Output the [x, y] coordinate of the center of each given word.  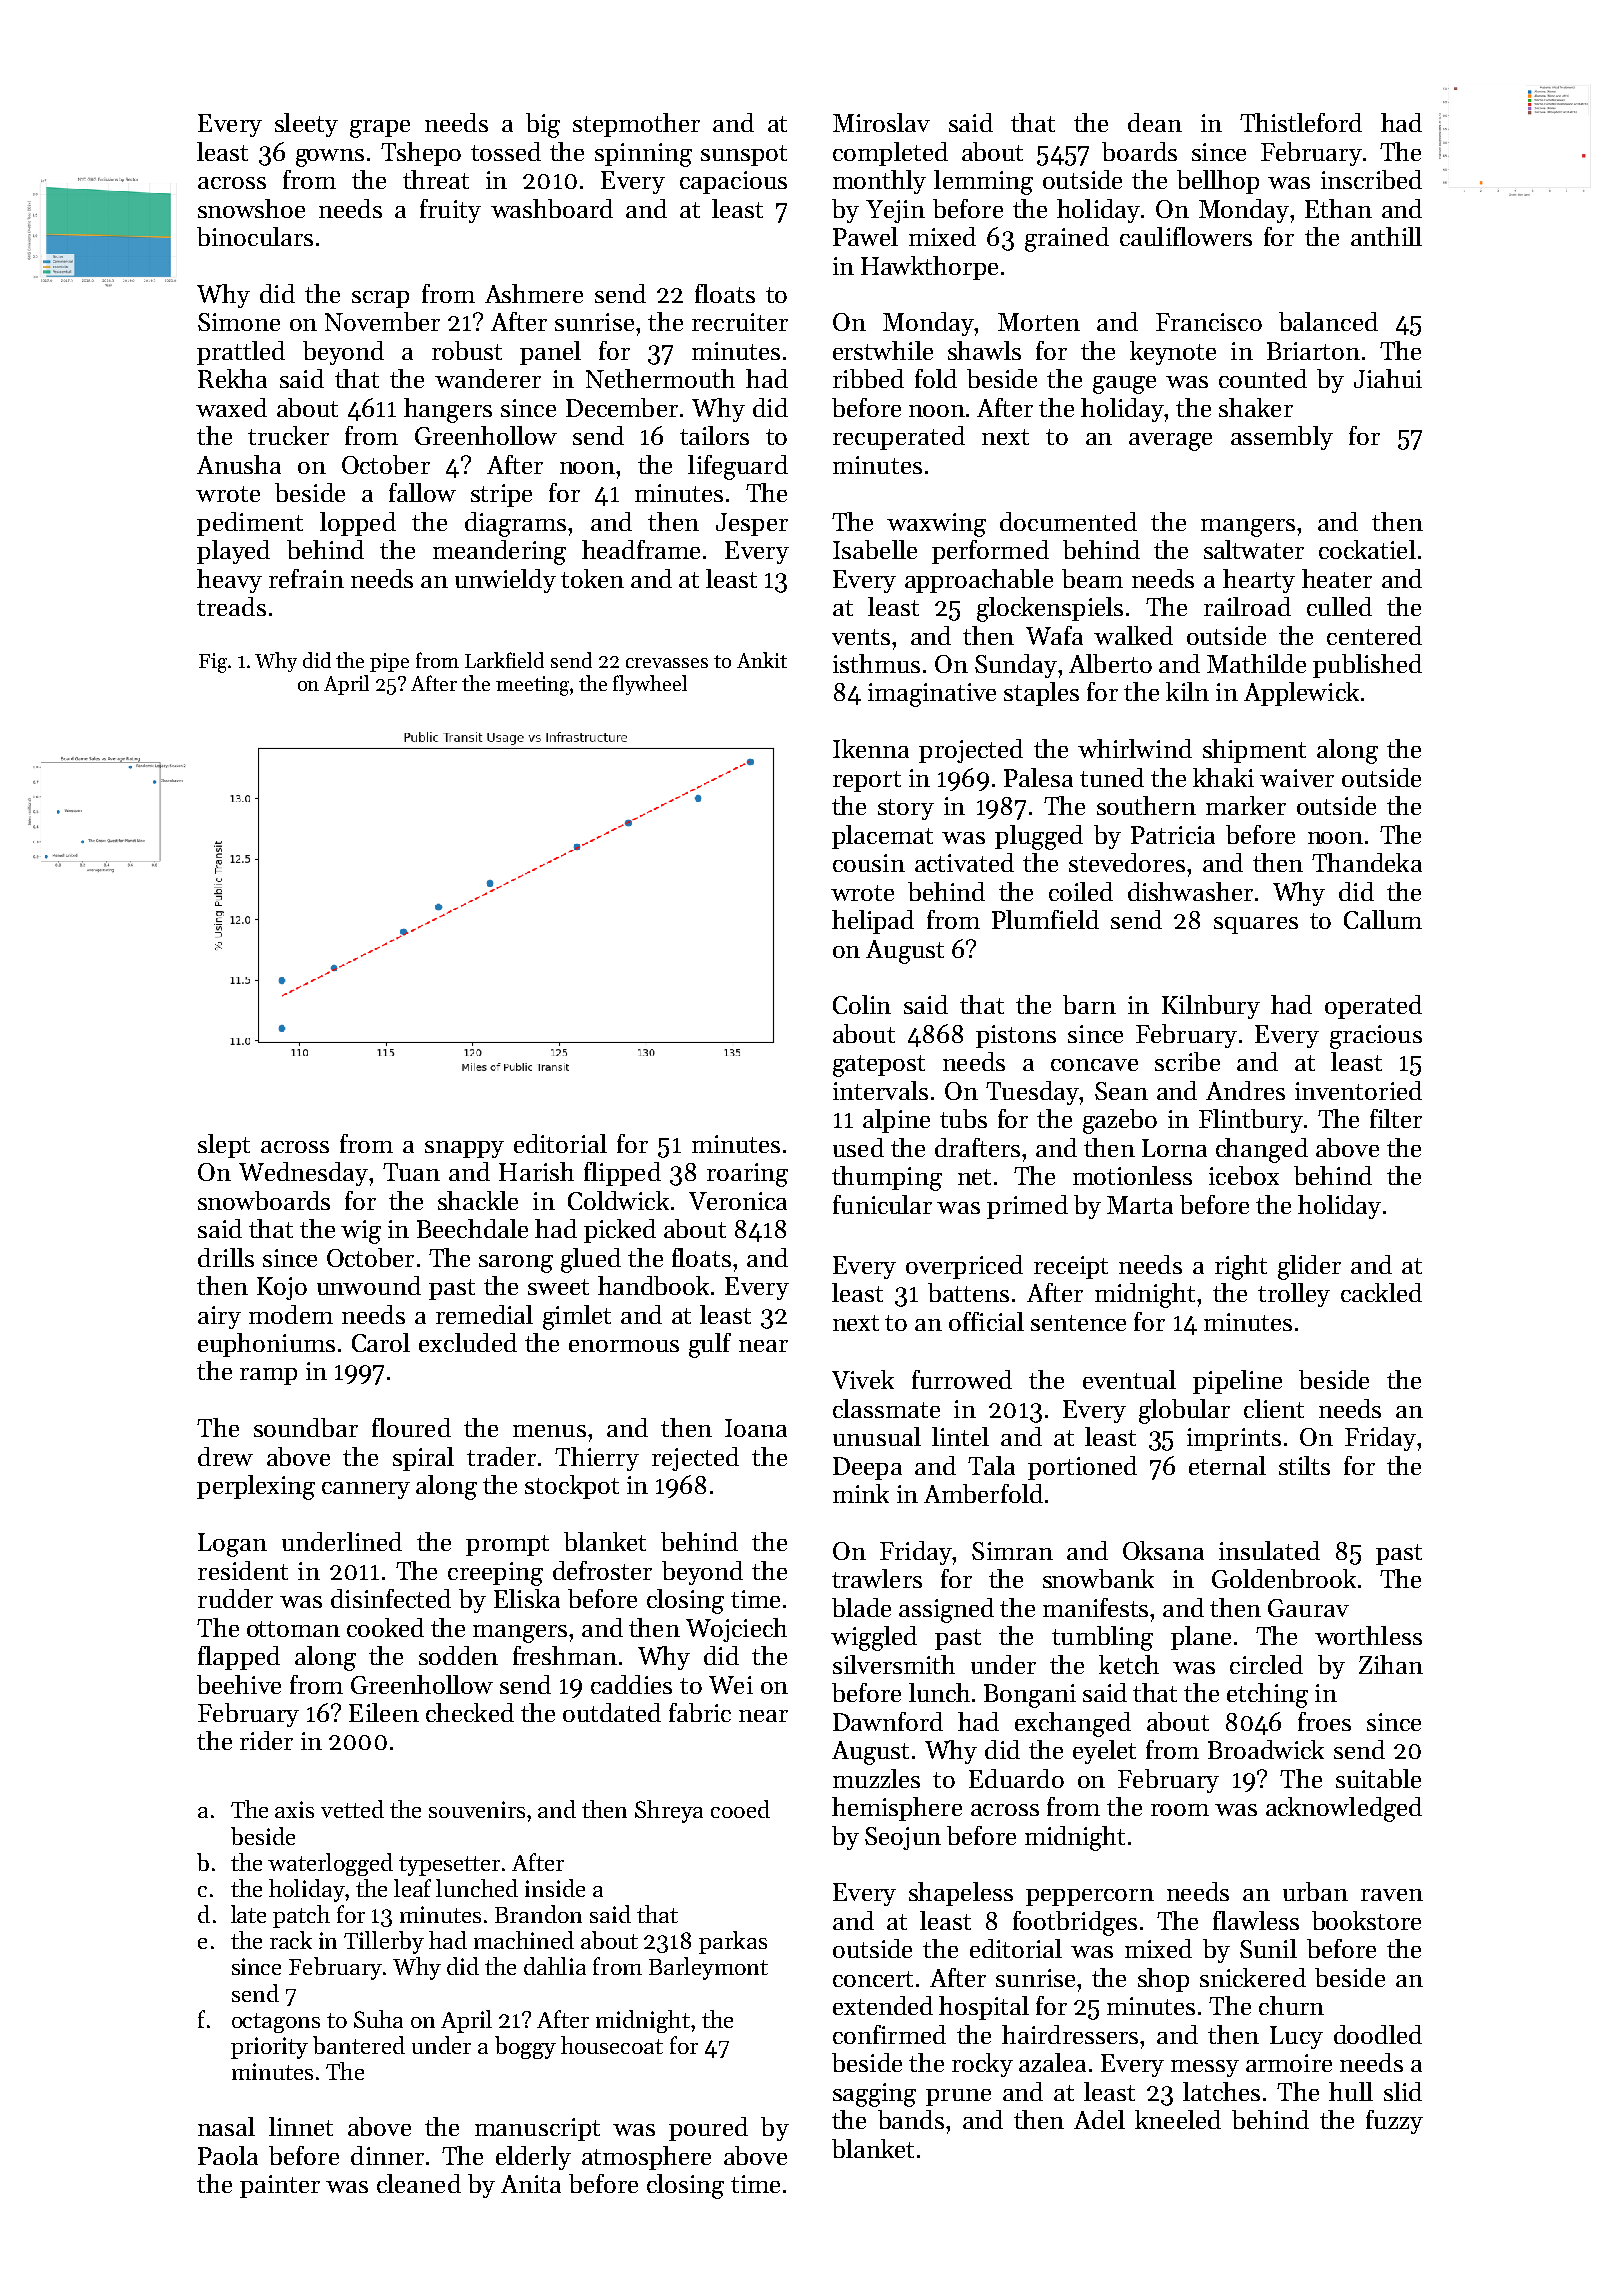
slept [224, 1146]
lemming [983, 182]
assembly [1282, 438]
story [906, 809]
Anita [531, 2184]
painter [280, 2186]
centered [1374, 635]
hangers [448, 410]
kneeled [1178, 2119]
